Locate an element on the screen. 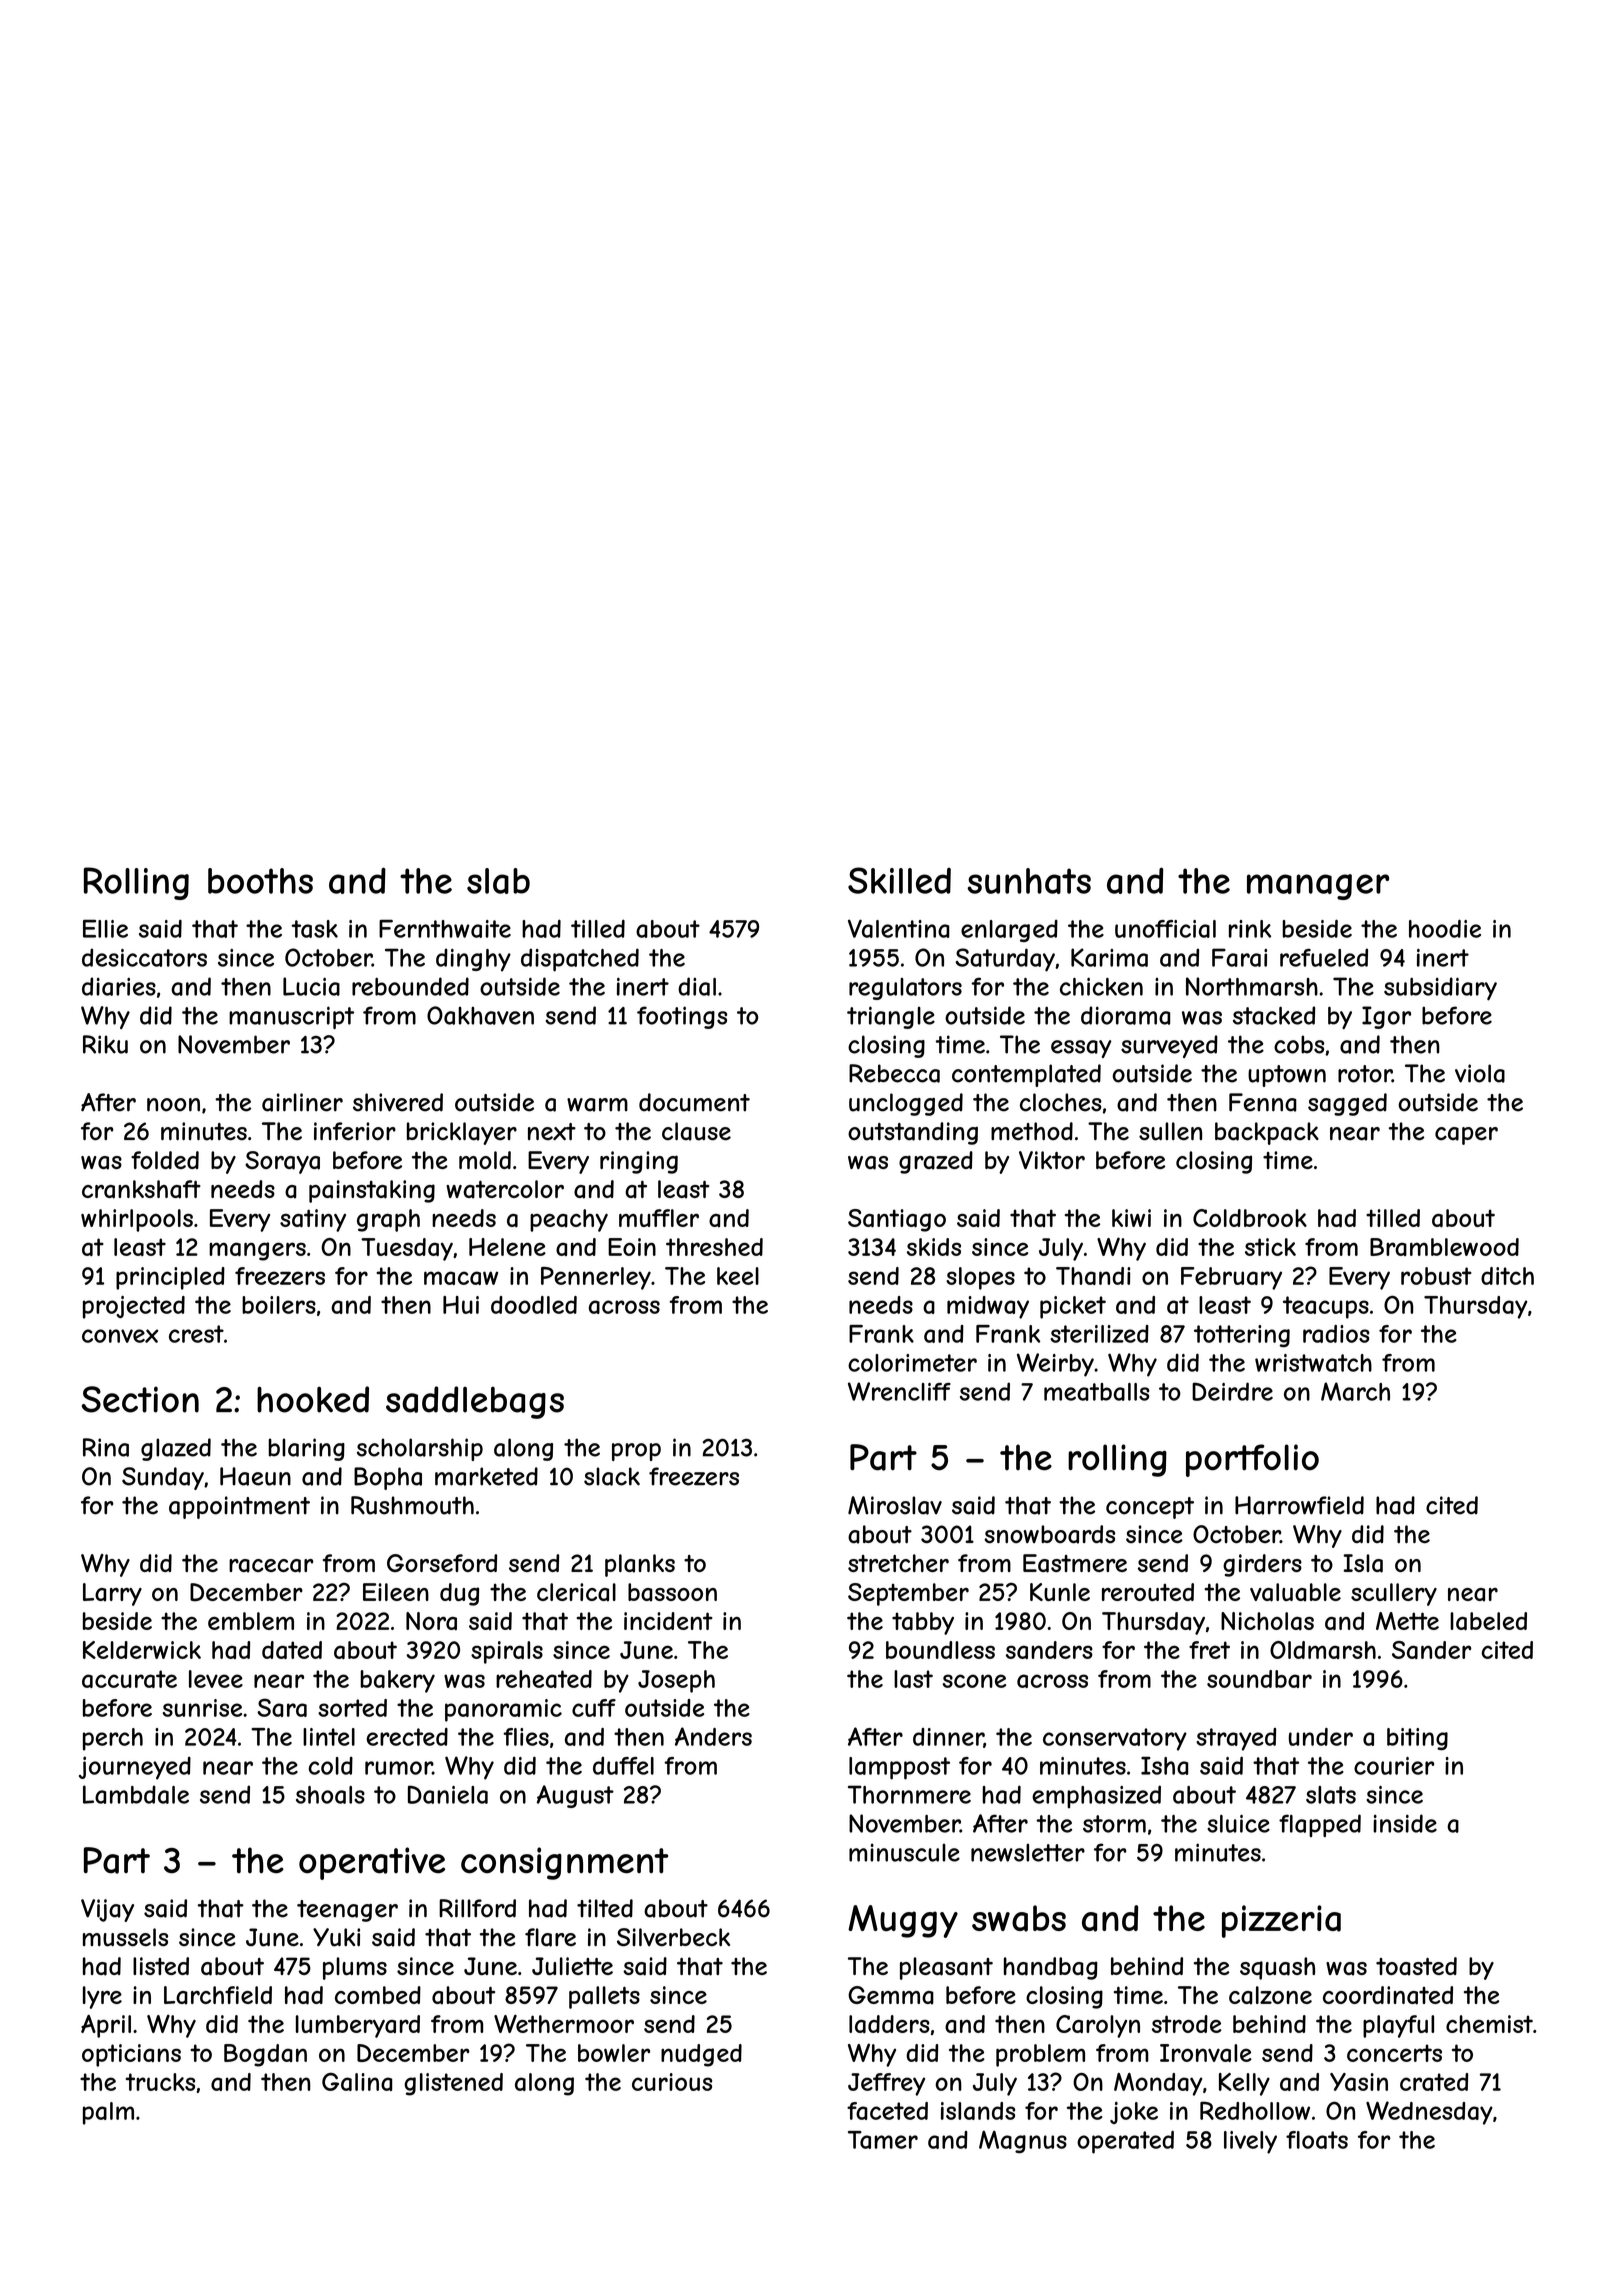  manager is located at coordinates (1318, 887).
